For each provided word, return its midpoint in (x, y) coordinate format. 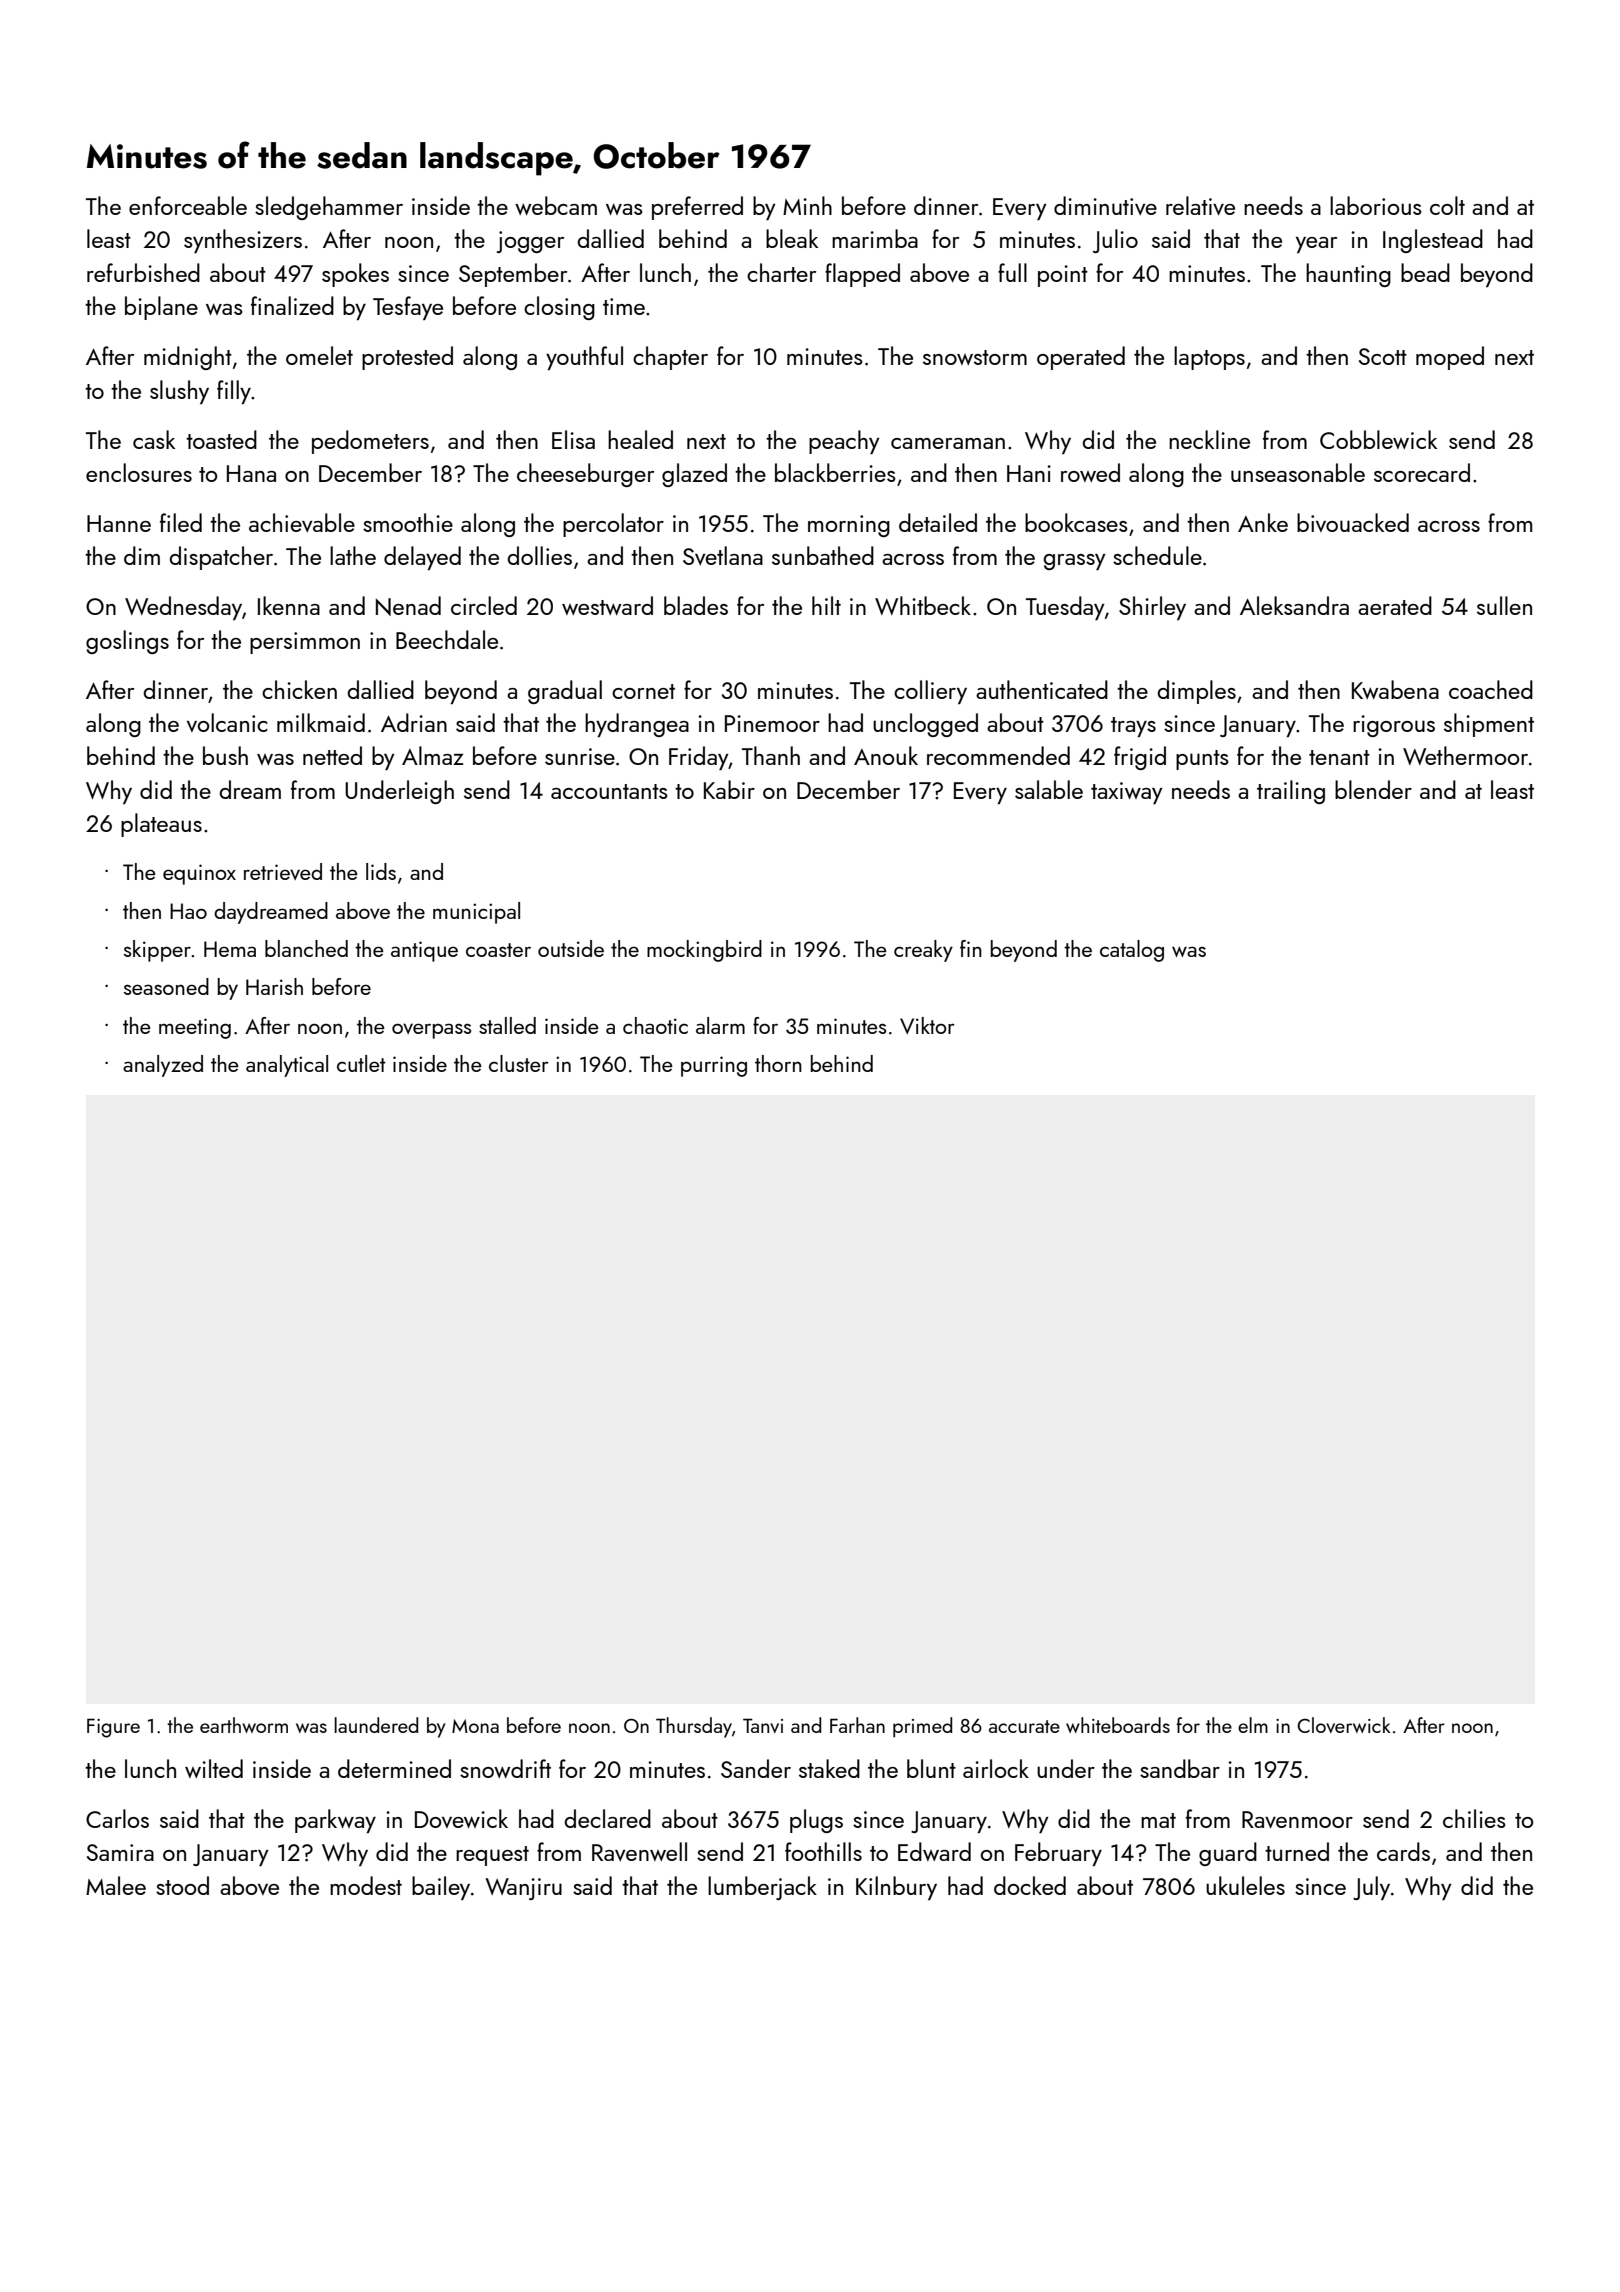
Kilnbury (896, 1888)
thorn (778, 1063)
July (1371, 1888)
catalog (1132, 951)
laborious (1376, 205)
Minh (807, 205)
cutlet (361, 1063)
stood (182, 1885)
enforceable (188, 205)
